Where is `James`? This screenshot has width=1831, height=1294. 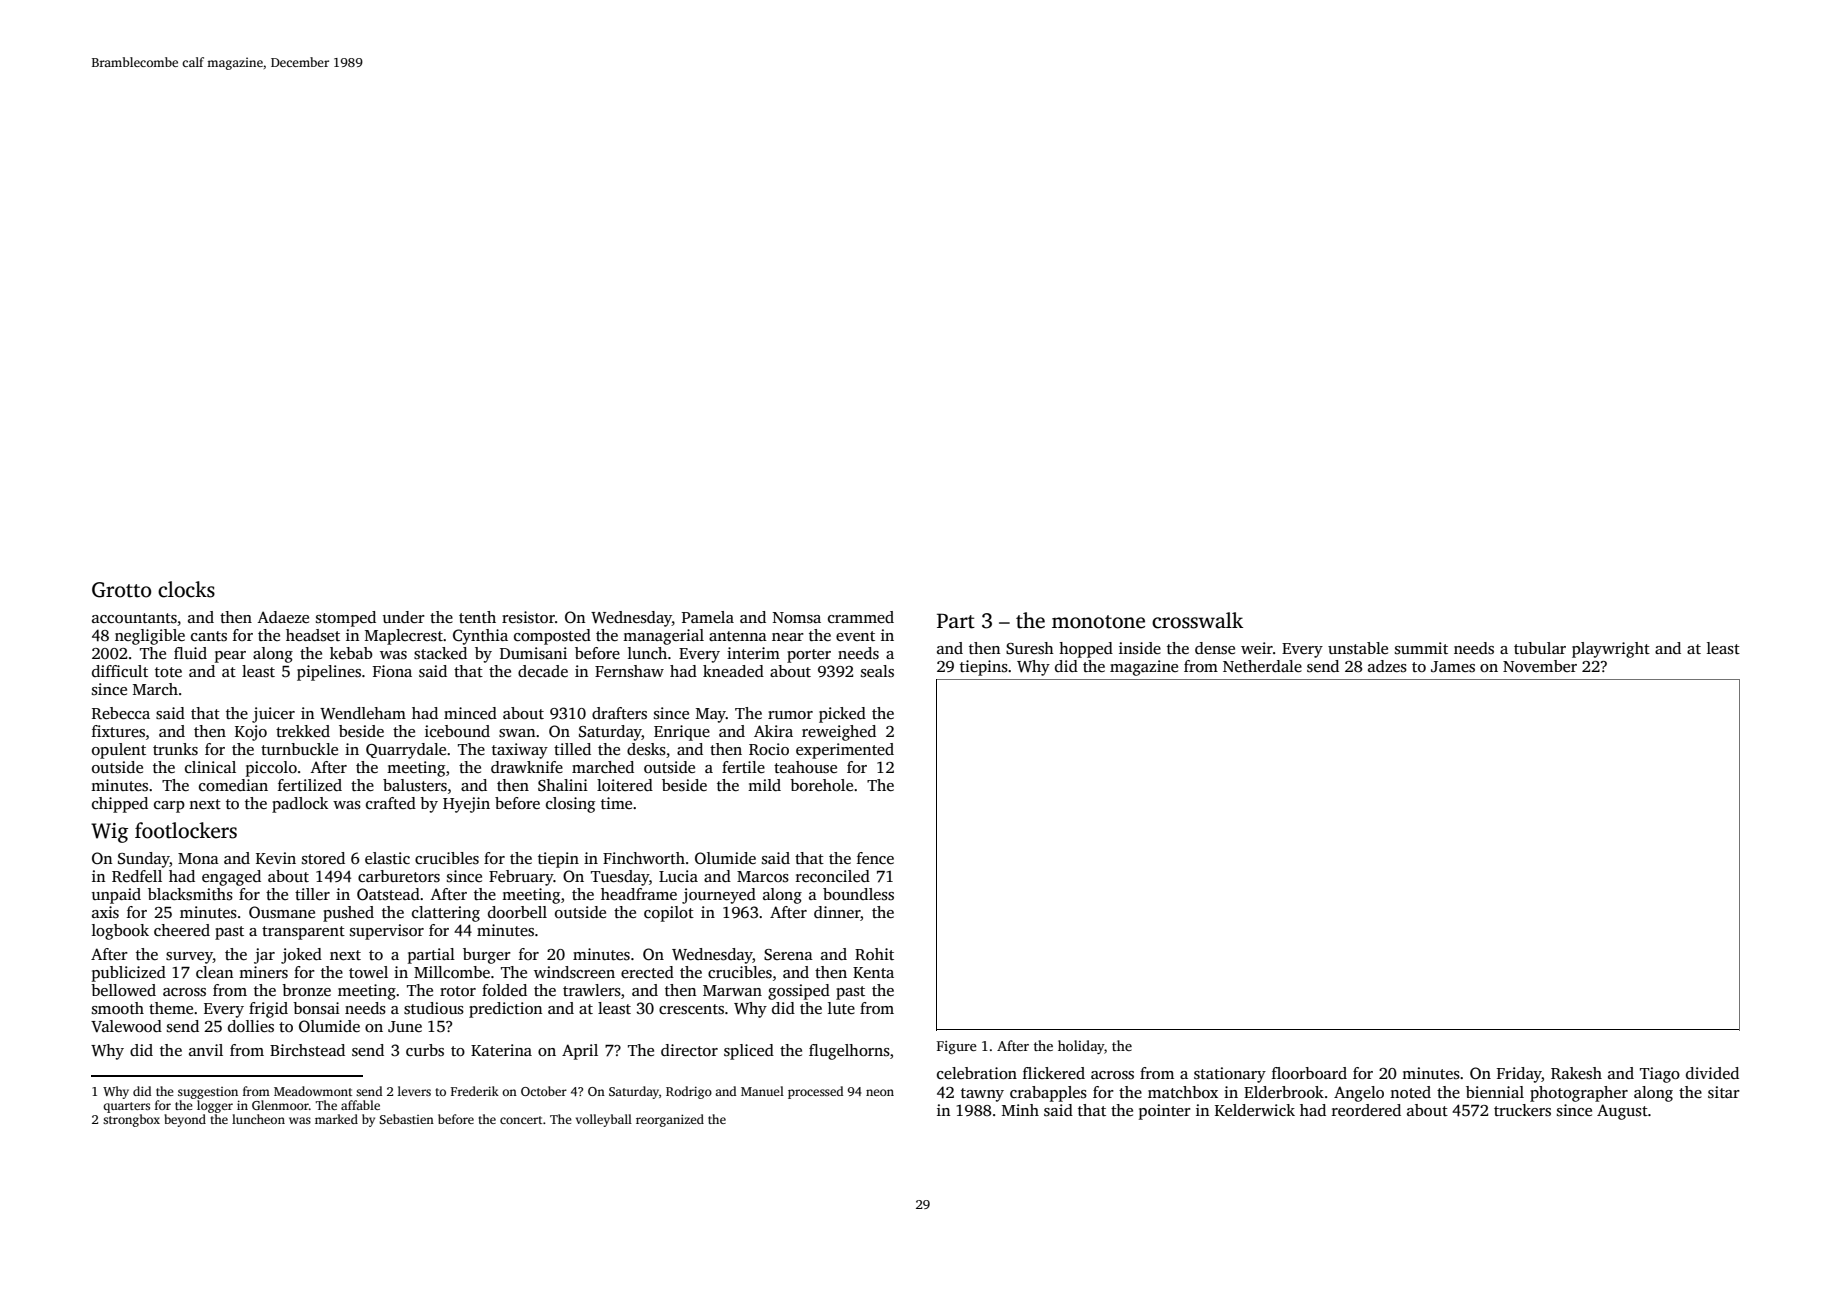 James is located at coordinates (1453, 667).
